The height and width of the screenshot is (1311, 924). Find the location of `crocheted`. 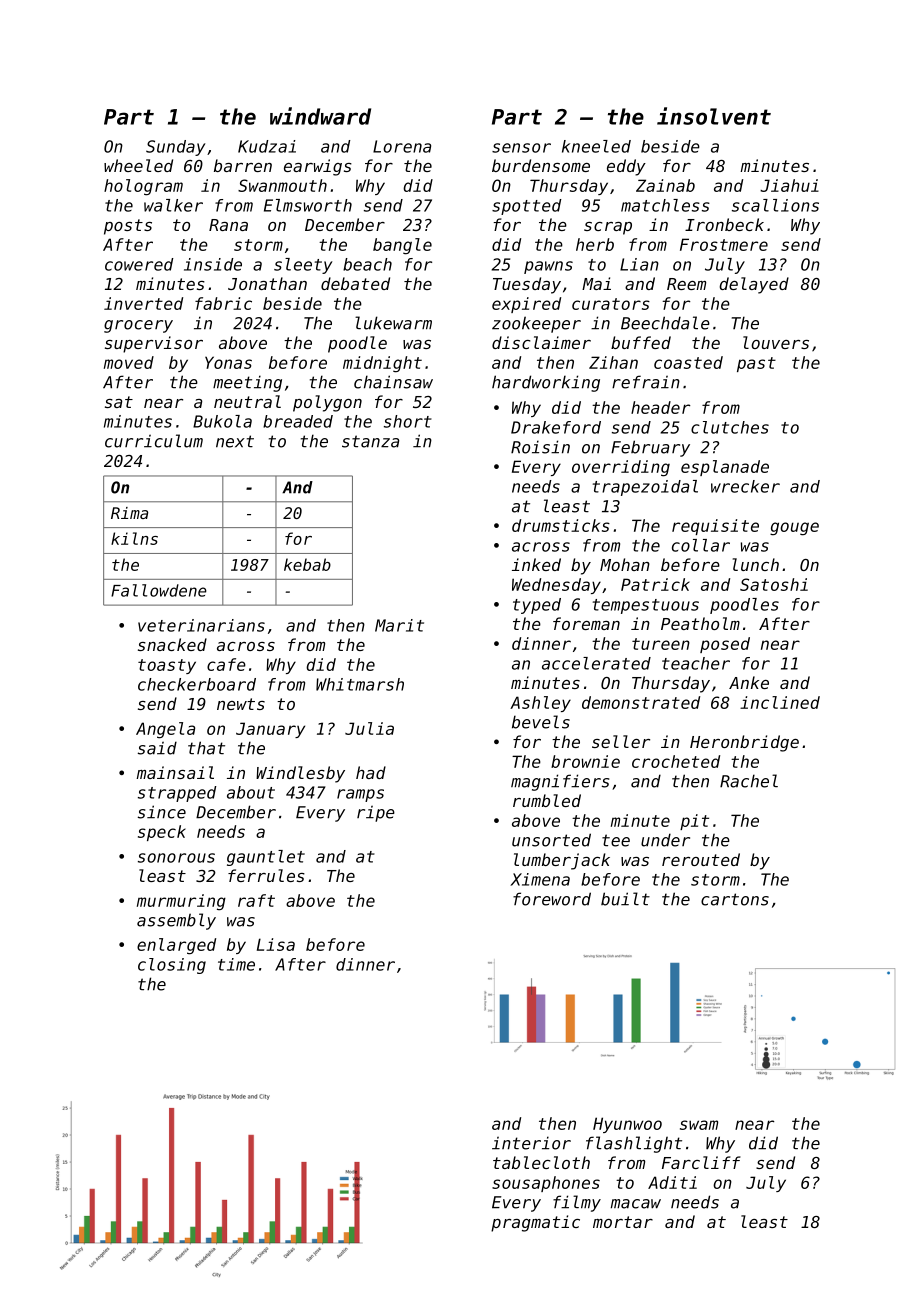

crocheted is located at coordinates (676, 761).
